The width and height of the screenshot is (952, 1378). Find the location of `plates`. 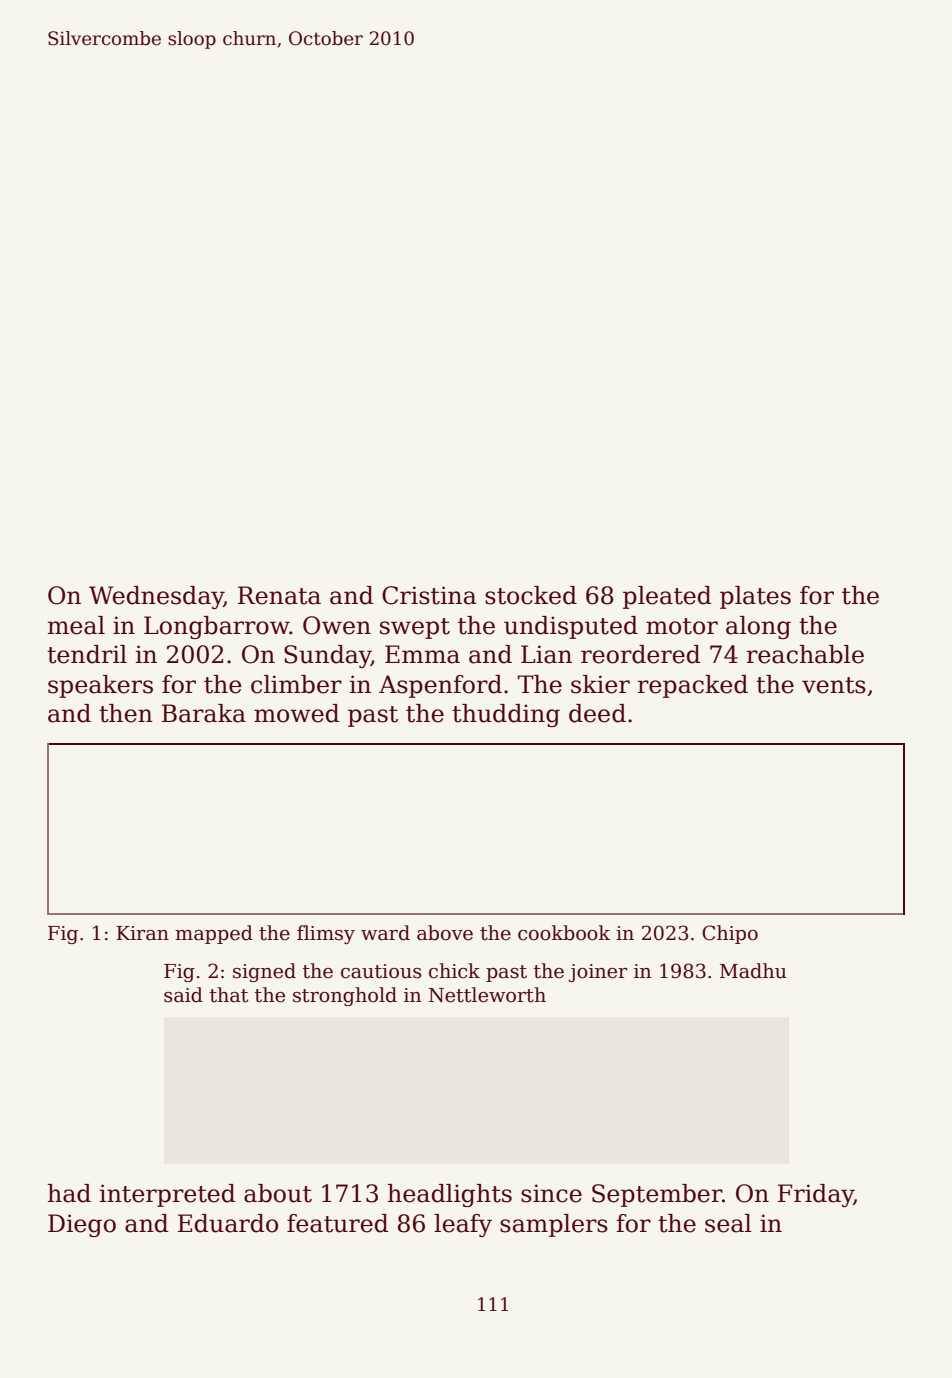

plates is located at coordinates (755, 597).
